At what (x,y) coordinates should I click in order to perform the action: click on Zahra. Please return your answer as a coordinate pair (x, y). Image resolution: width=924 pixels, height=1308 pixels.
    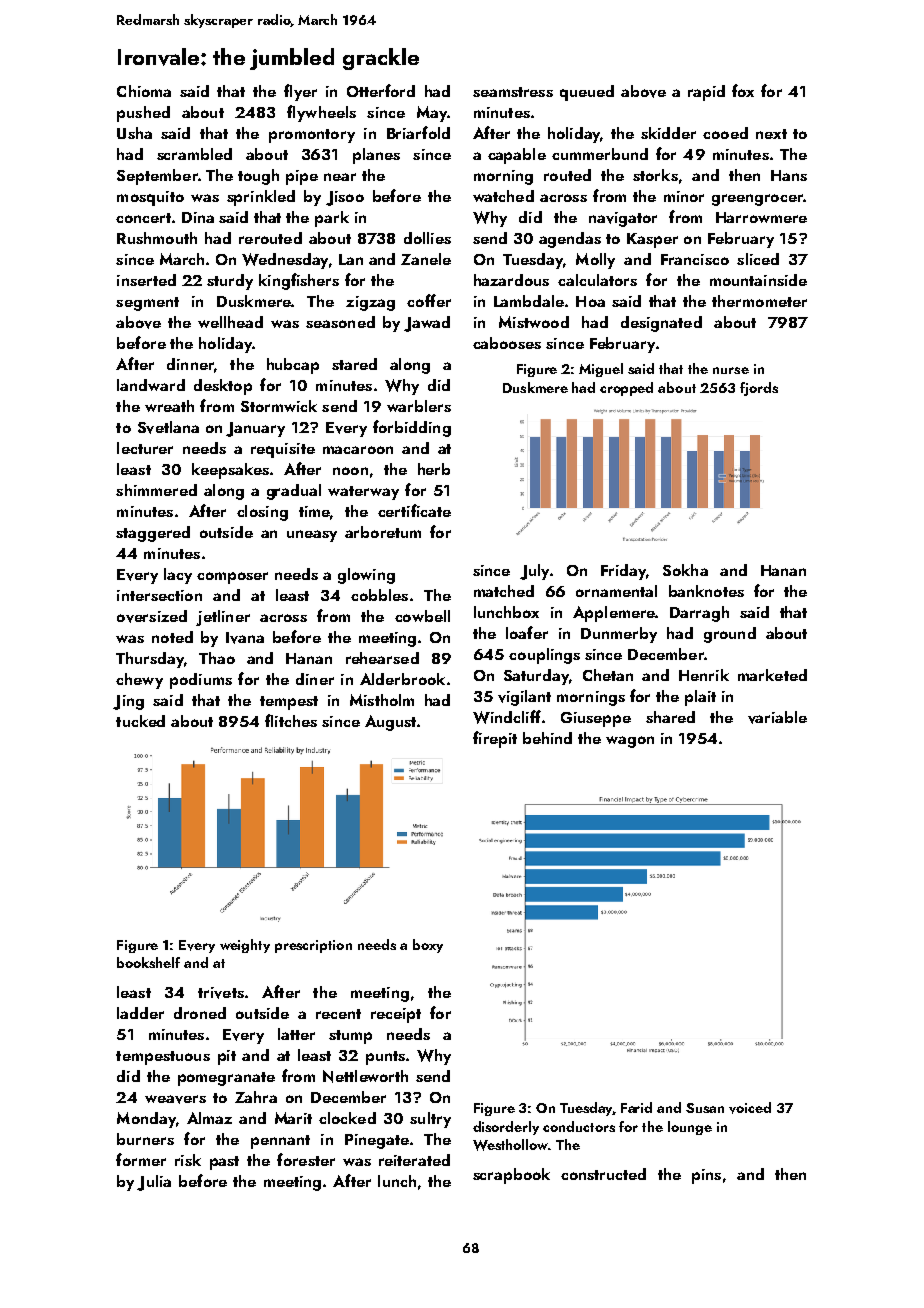
    Looking at the image, I should click on (256, 1097).
